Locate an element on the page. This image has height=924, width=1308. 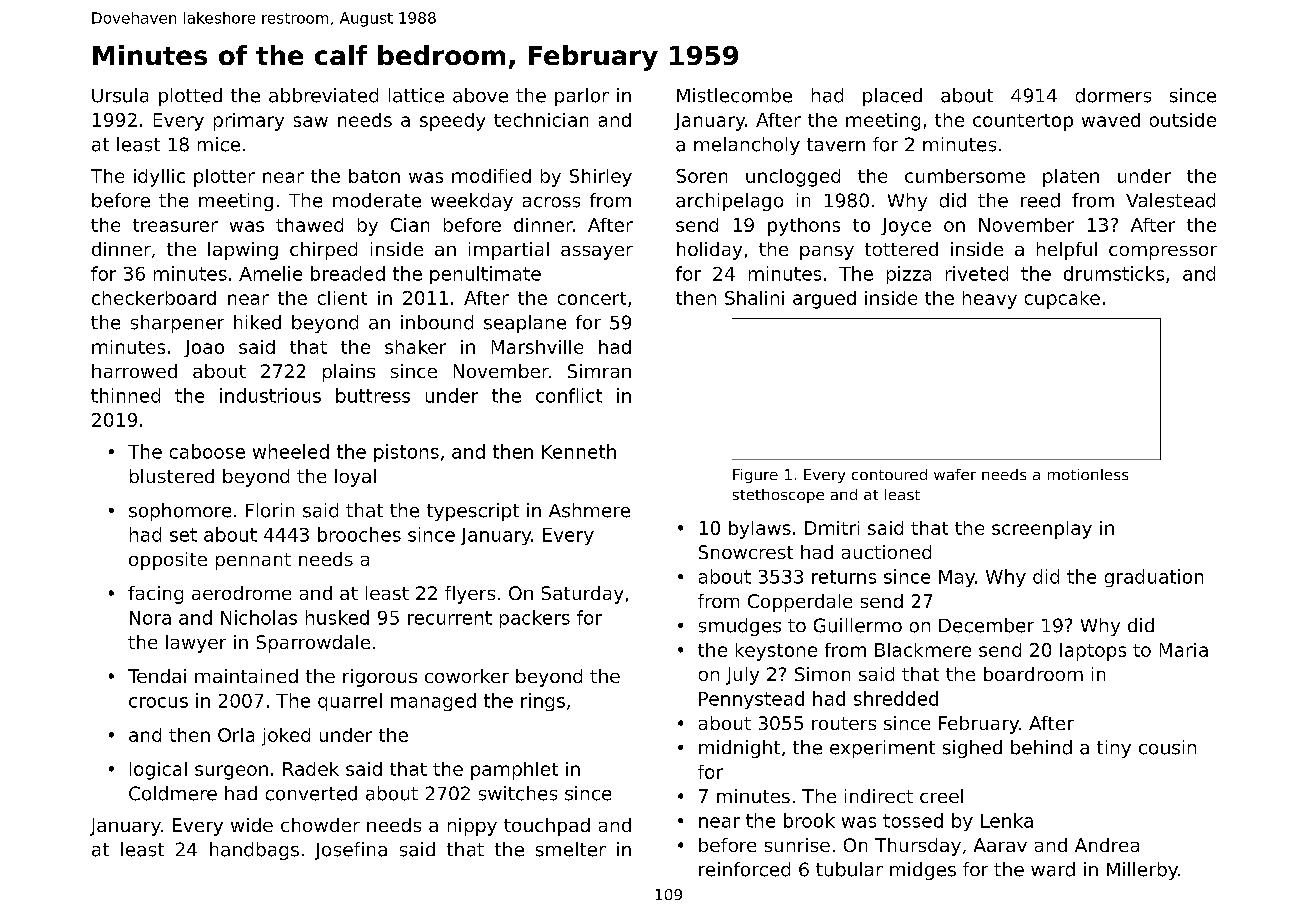
Snowcrest is located at coordinates (746, 552).
